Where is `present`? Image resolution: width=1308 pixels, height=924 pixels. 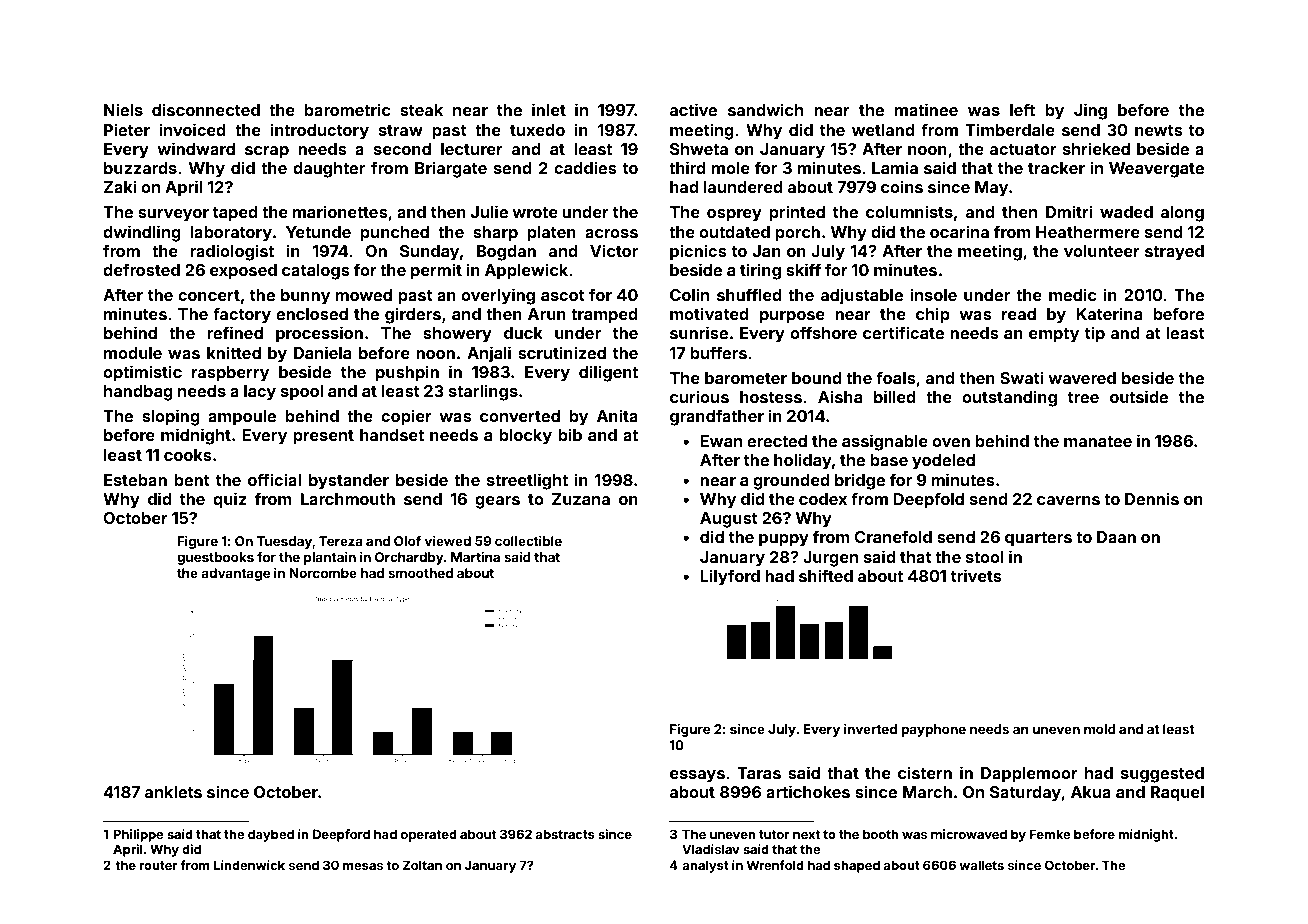 present is located at coordinates (323, 437).
